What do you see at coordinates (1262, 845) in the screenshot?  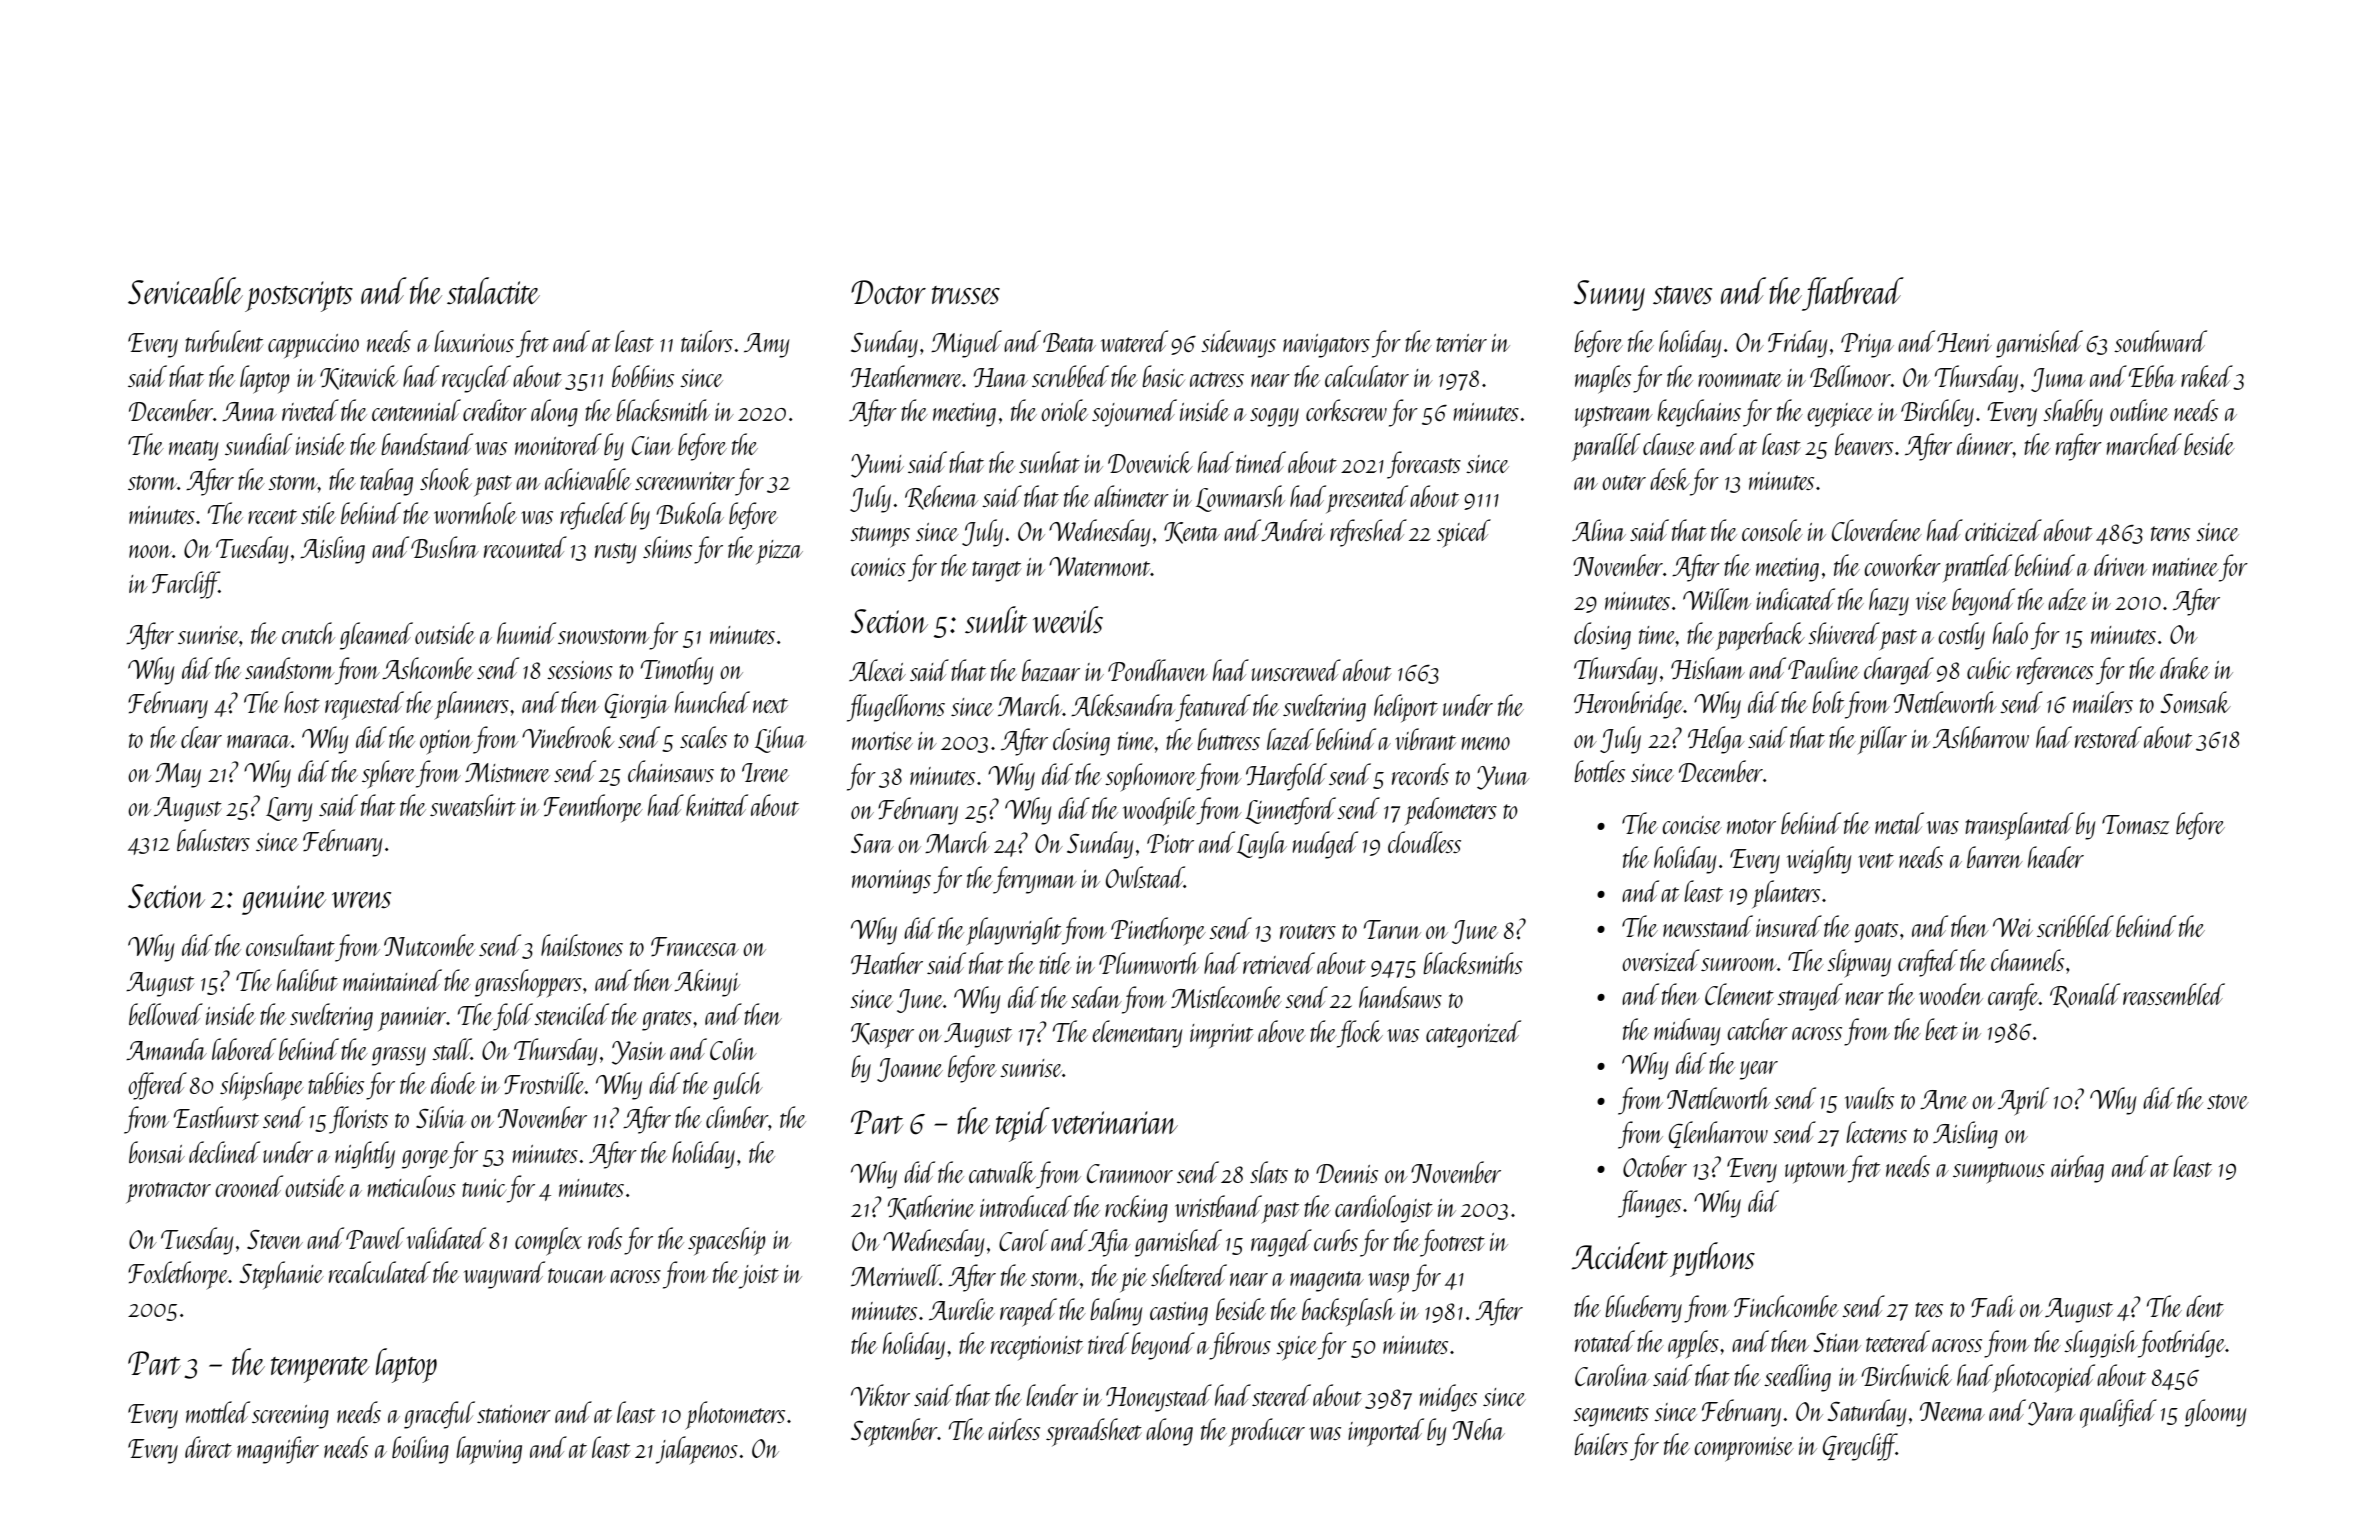 I see `Layla` at bounding box center [1262, 845].
